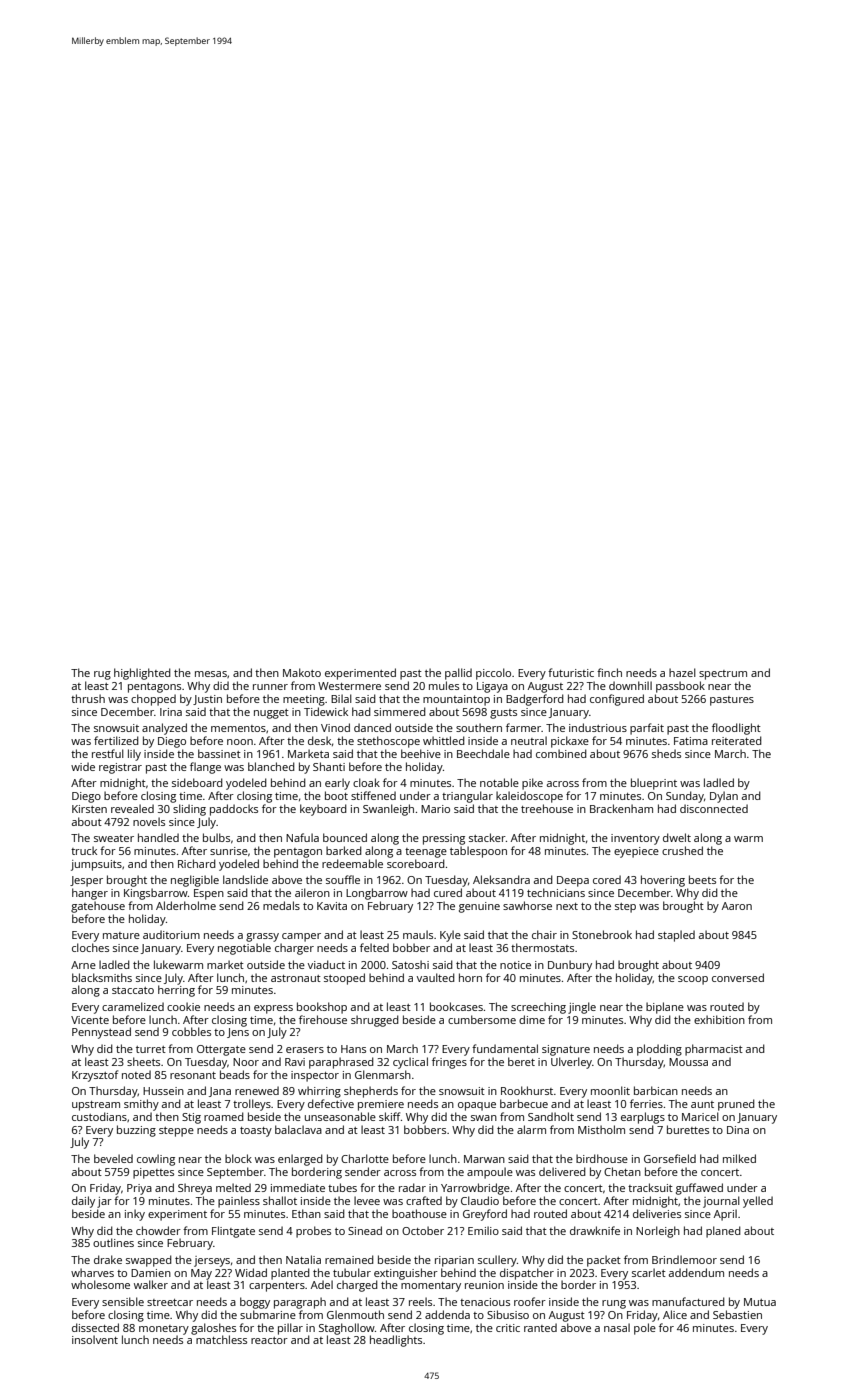 The width and height of the screenshot is (849, 1400). I want to click on camper, so click(301, 937).
